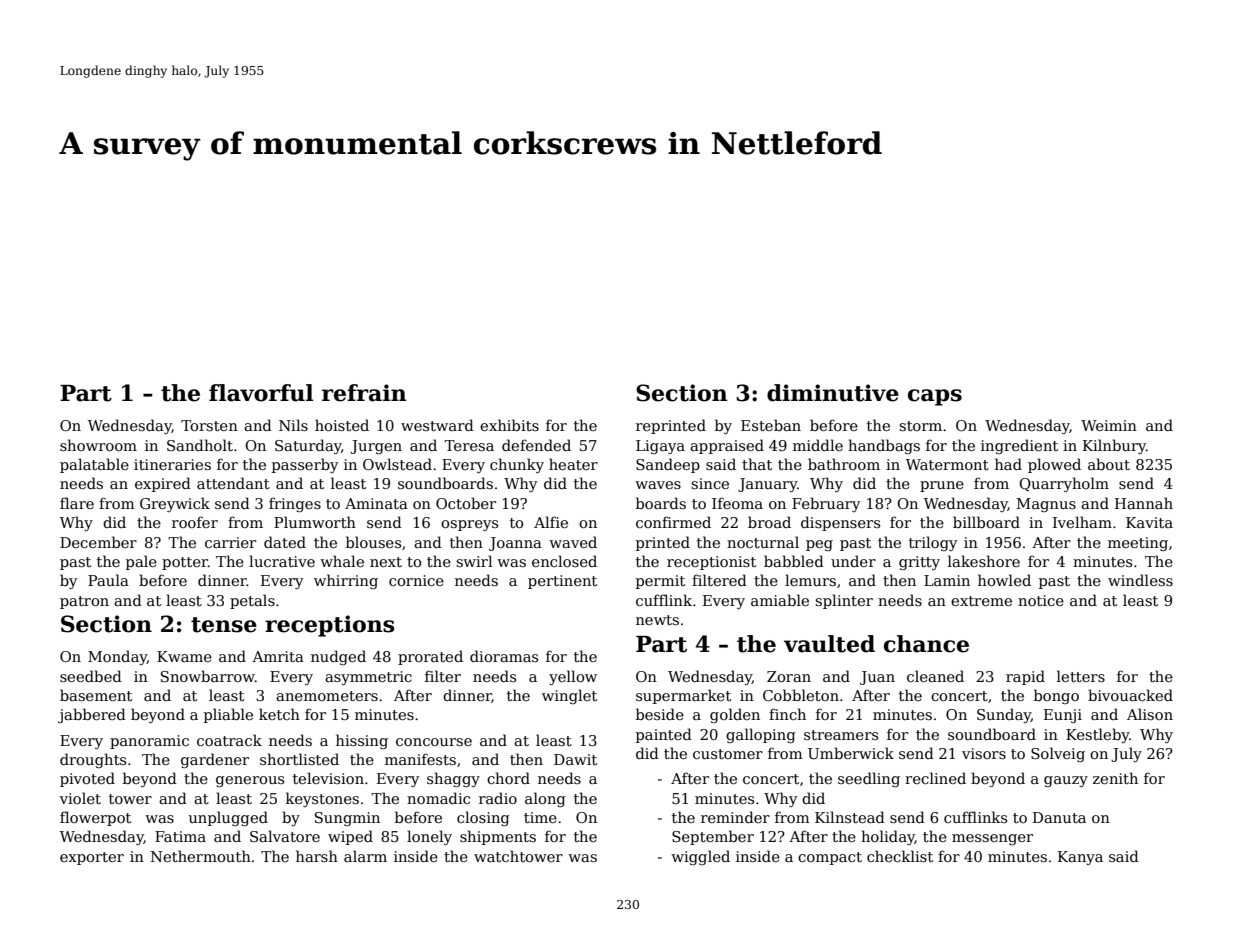 The height and width of the screenshot is (952, 1233). I want to click on painted, so click(664, 735).
